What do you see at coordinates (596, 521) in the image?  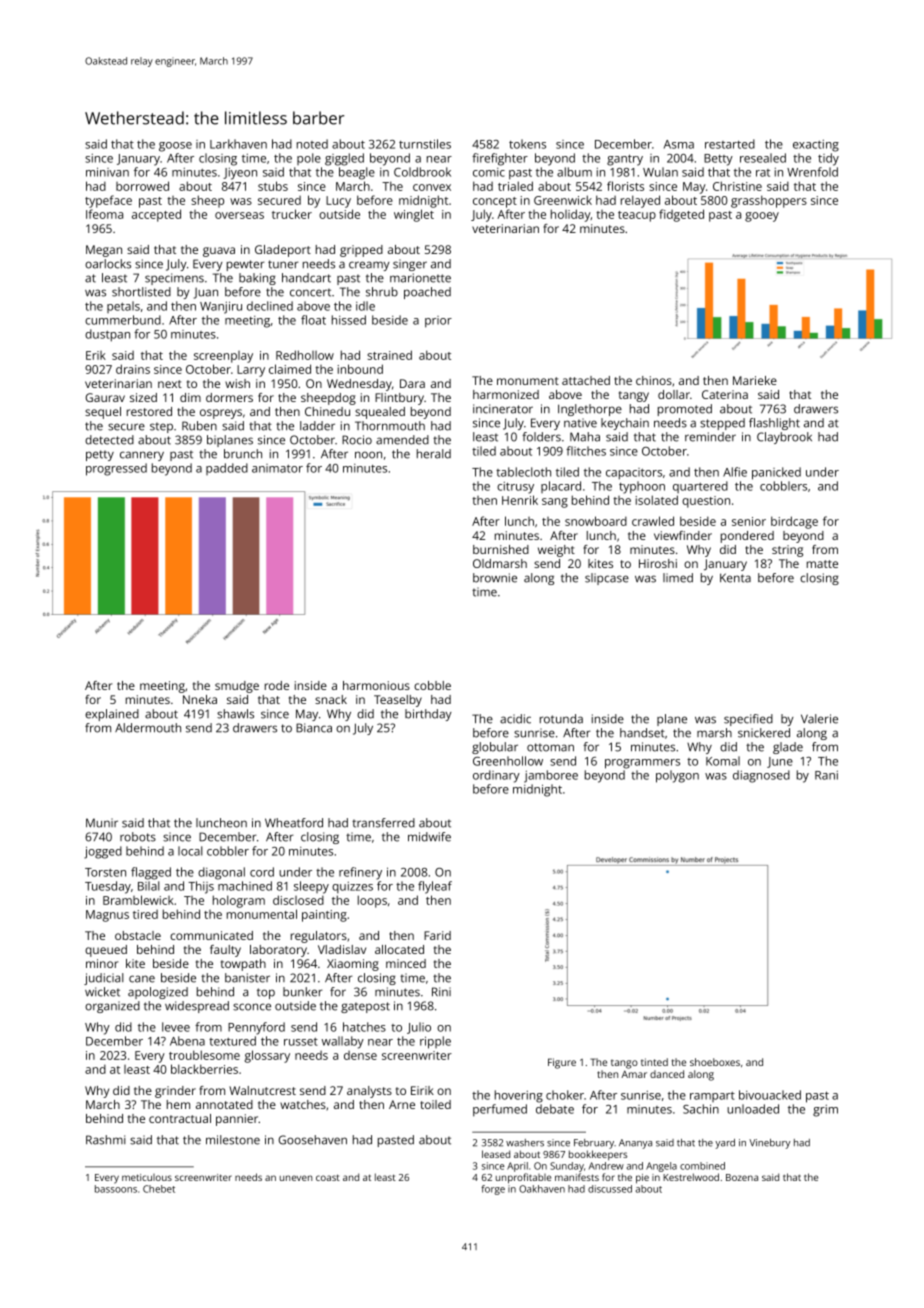 I see `snowboard` at bounding box center [596, 521].
